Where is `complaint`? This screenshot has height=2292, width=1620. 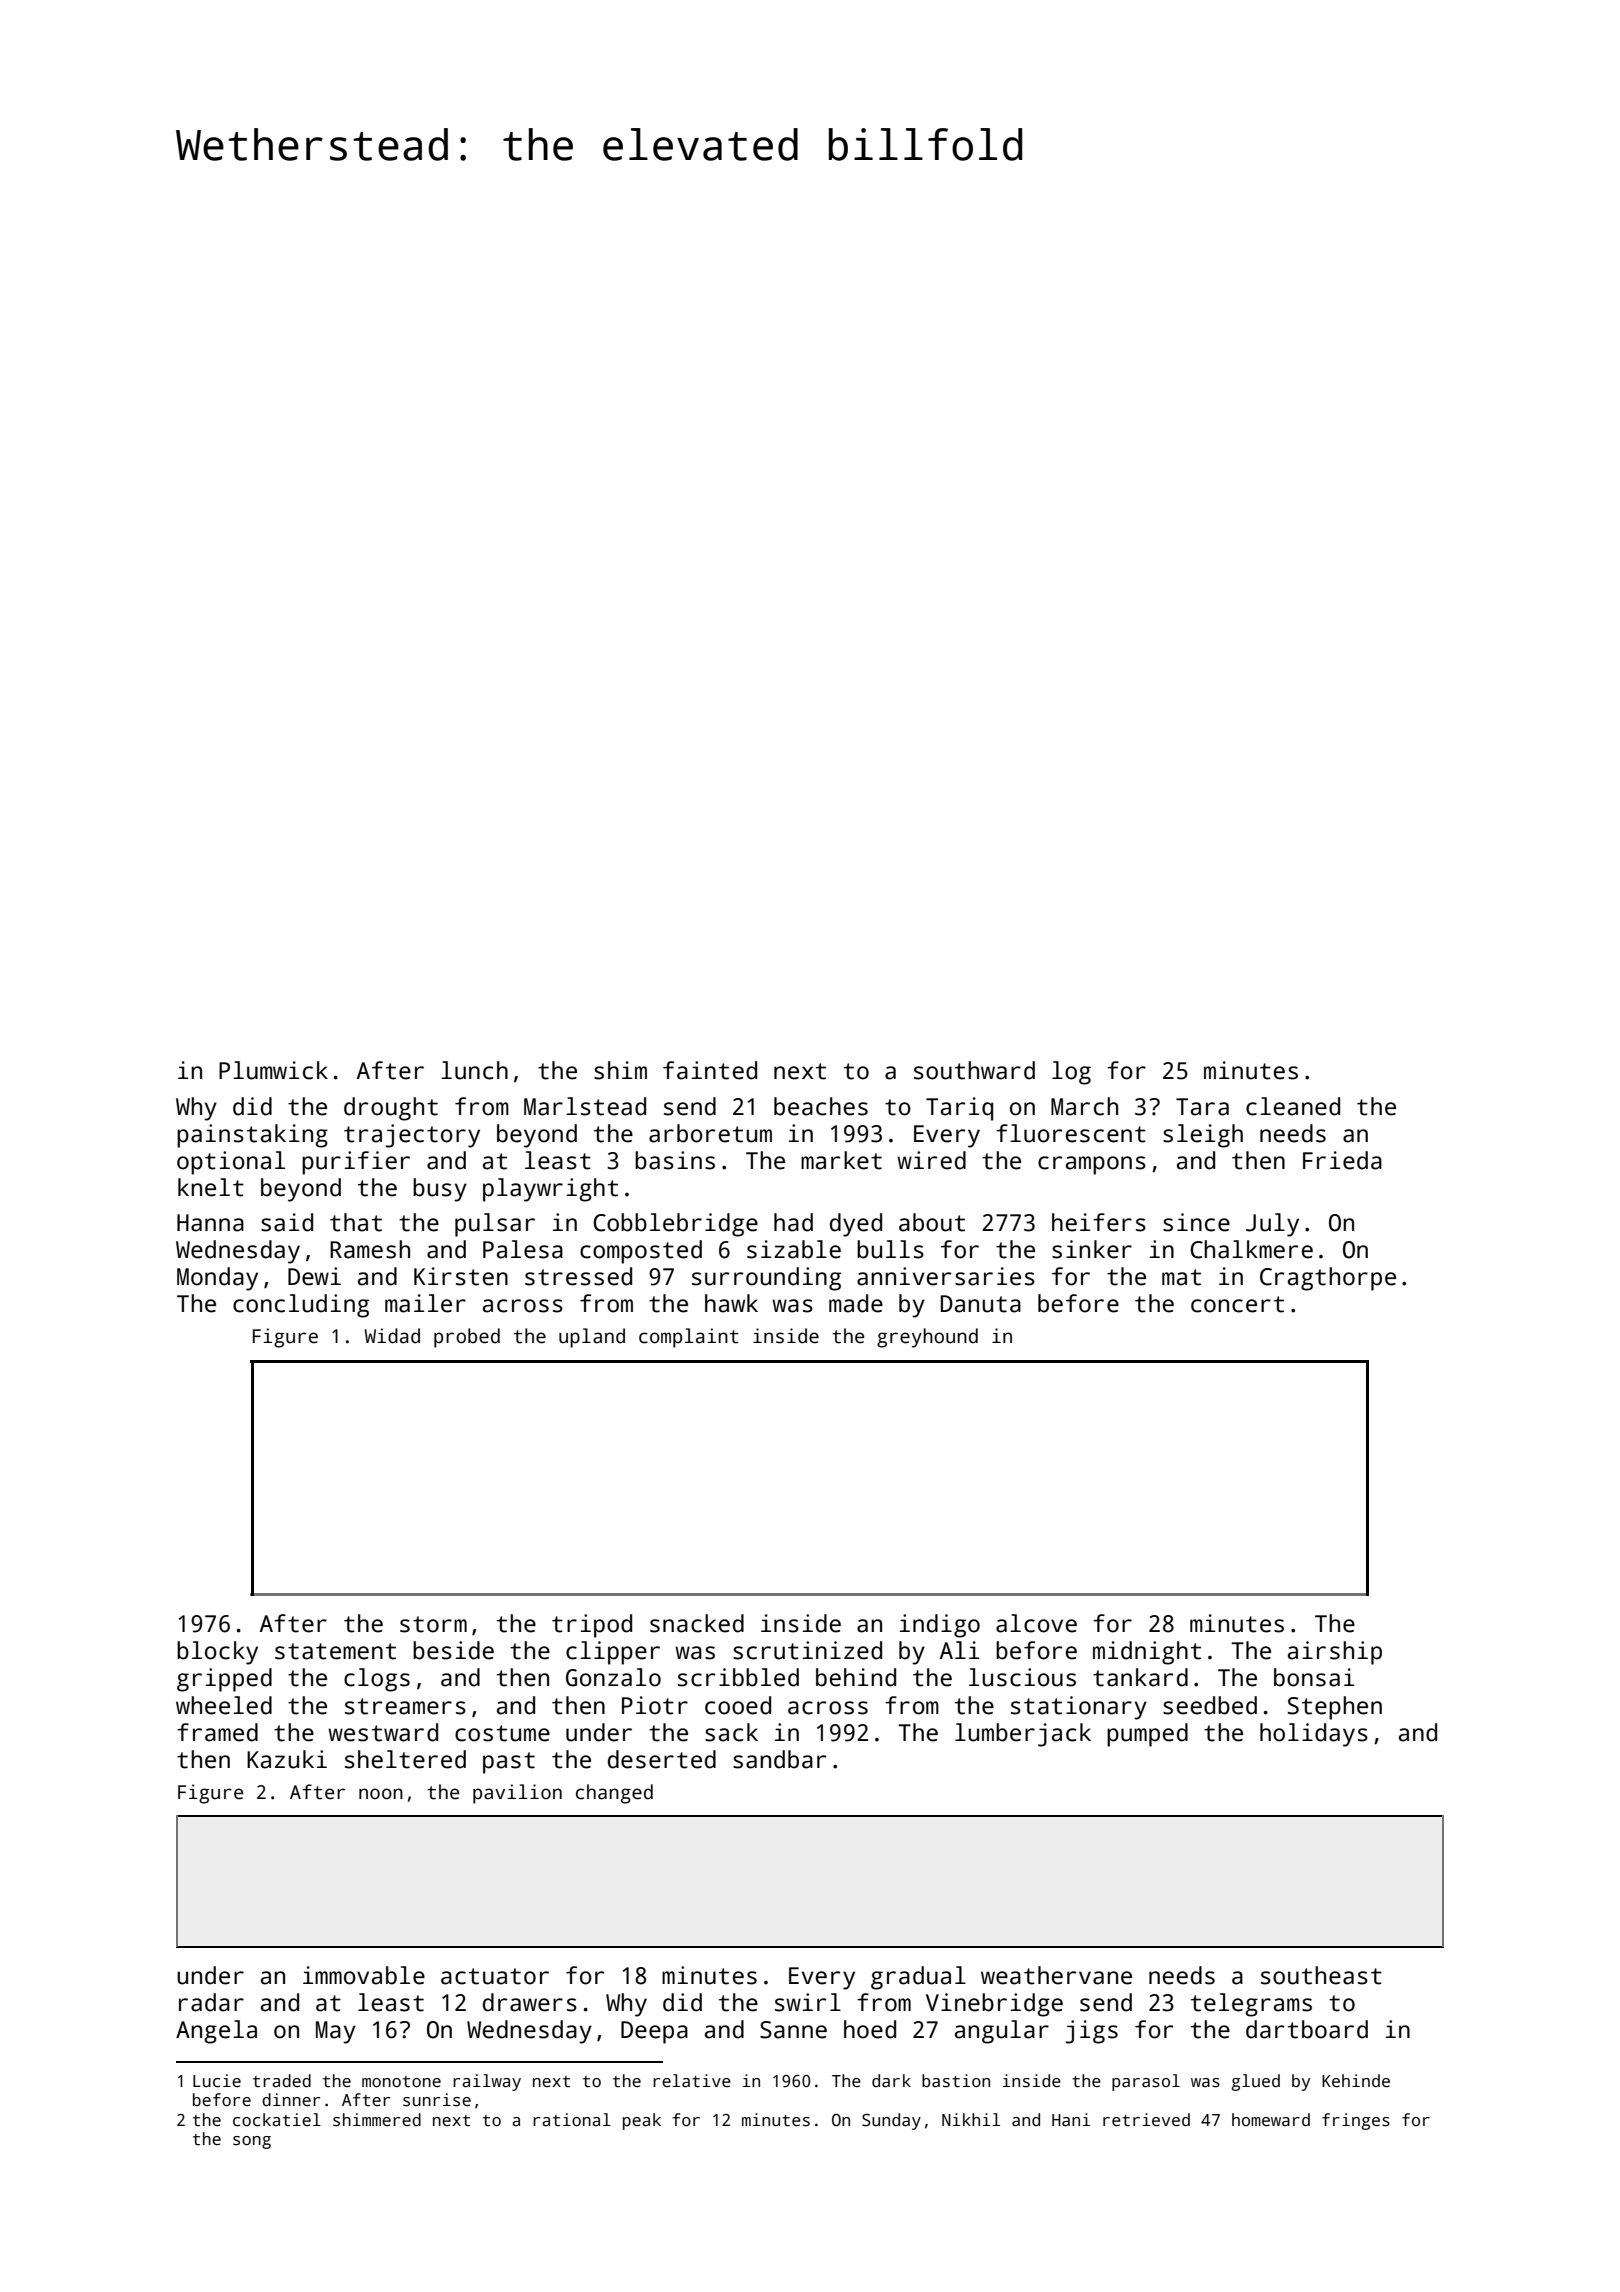
complaint is located at coordinates (689, 1338).
